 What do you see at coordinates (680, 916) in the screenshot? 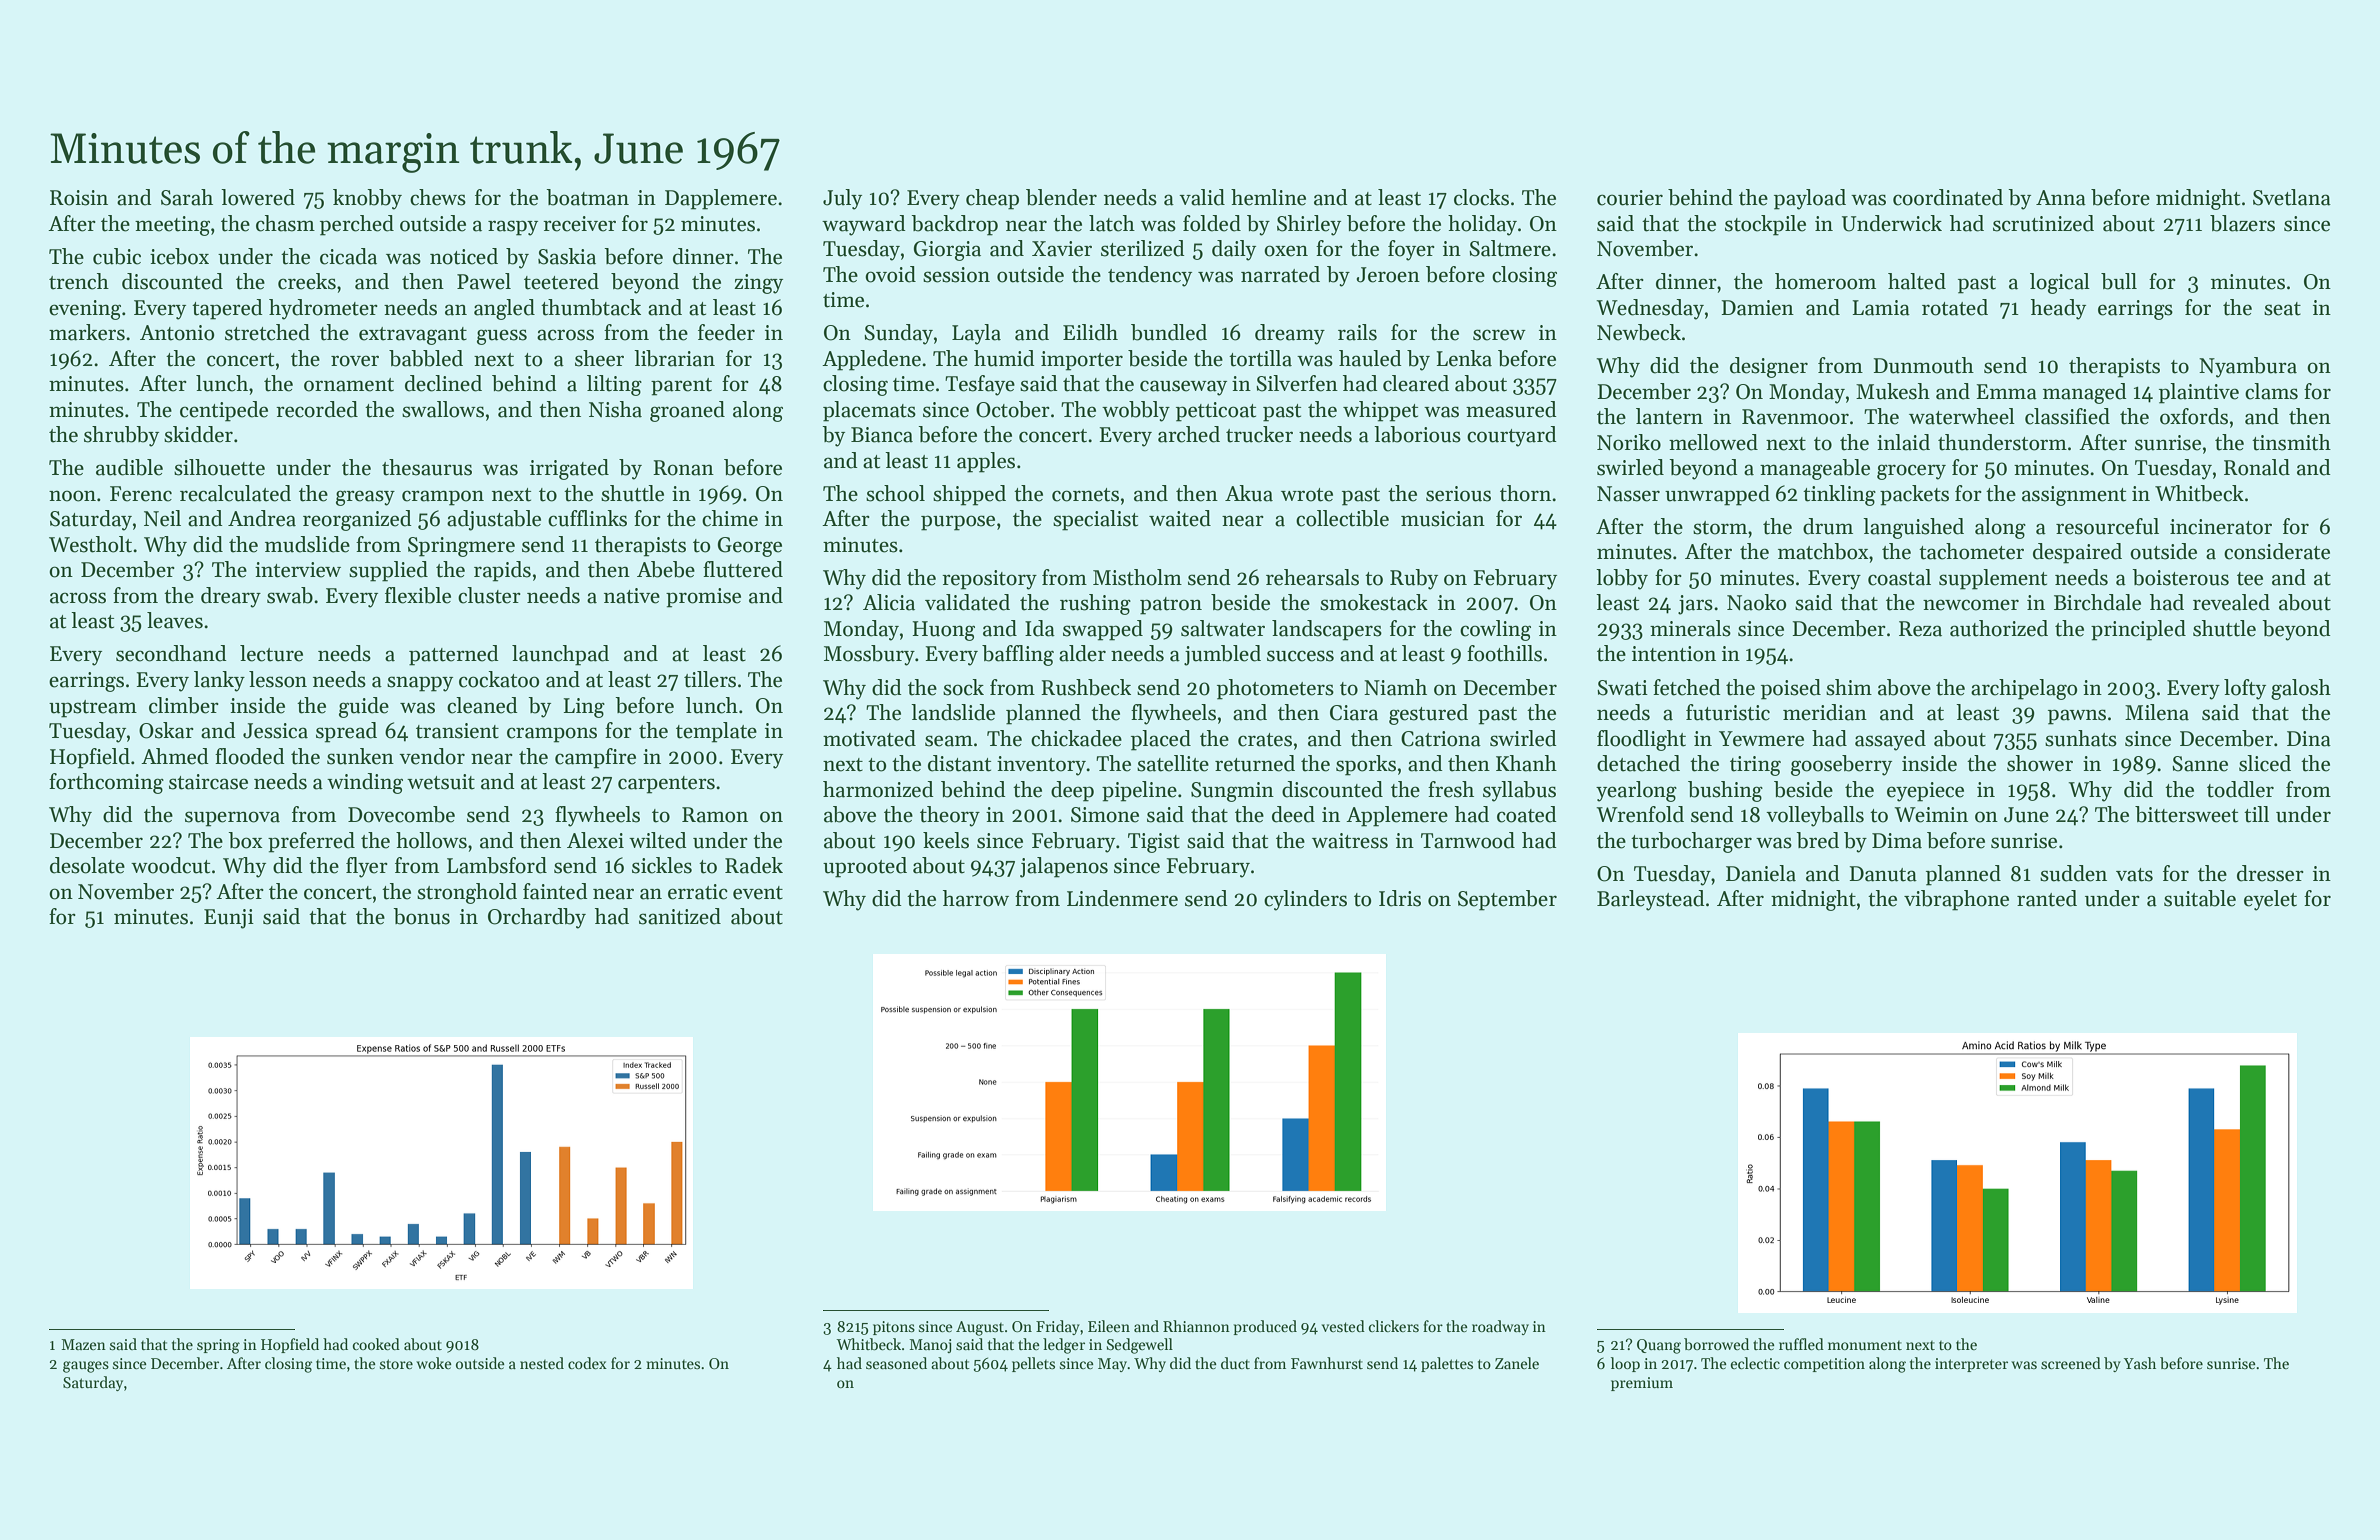
I see `sanitized` at bounding box center [680, 916].
